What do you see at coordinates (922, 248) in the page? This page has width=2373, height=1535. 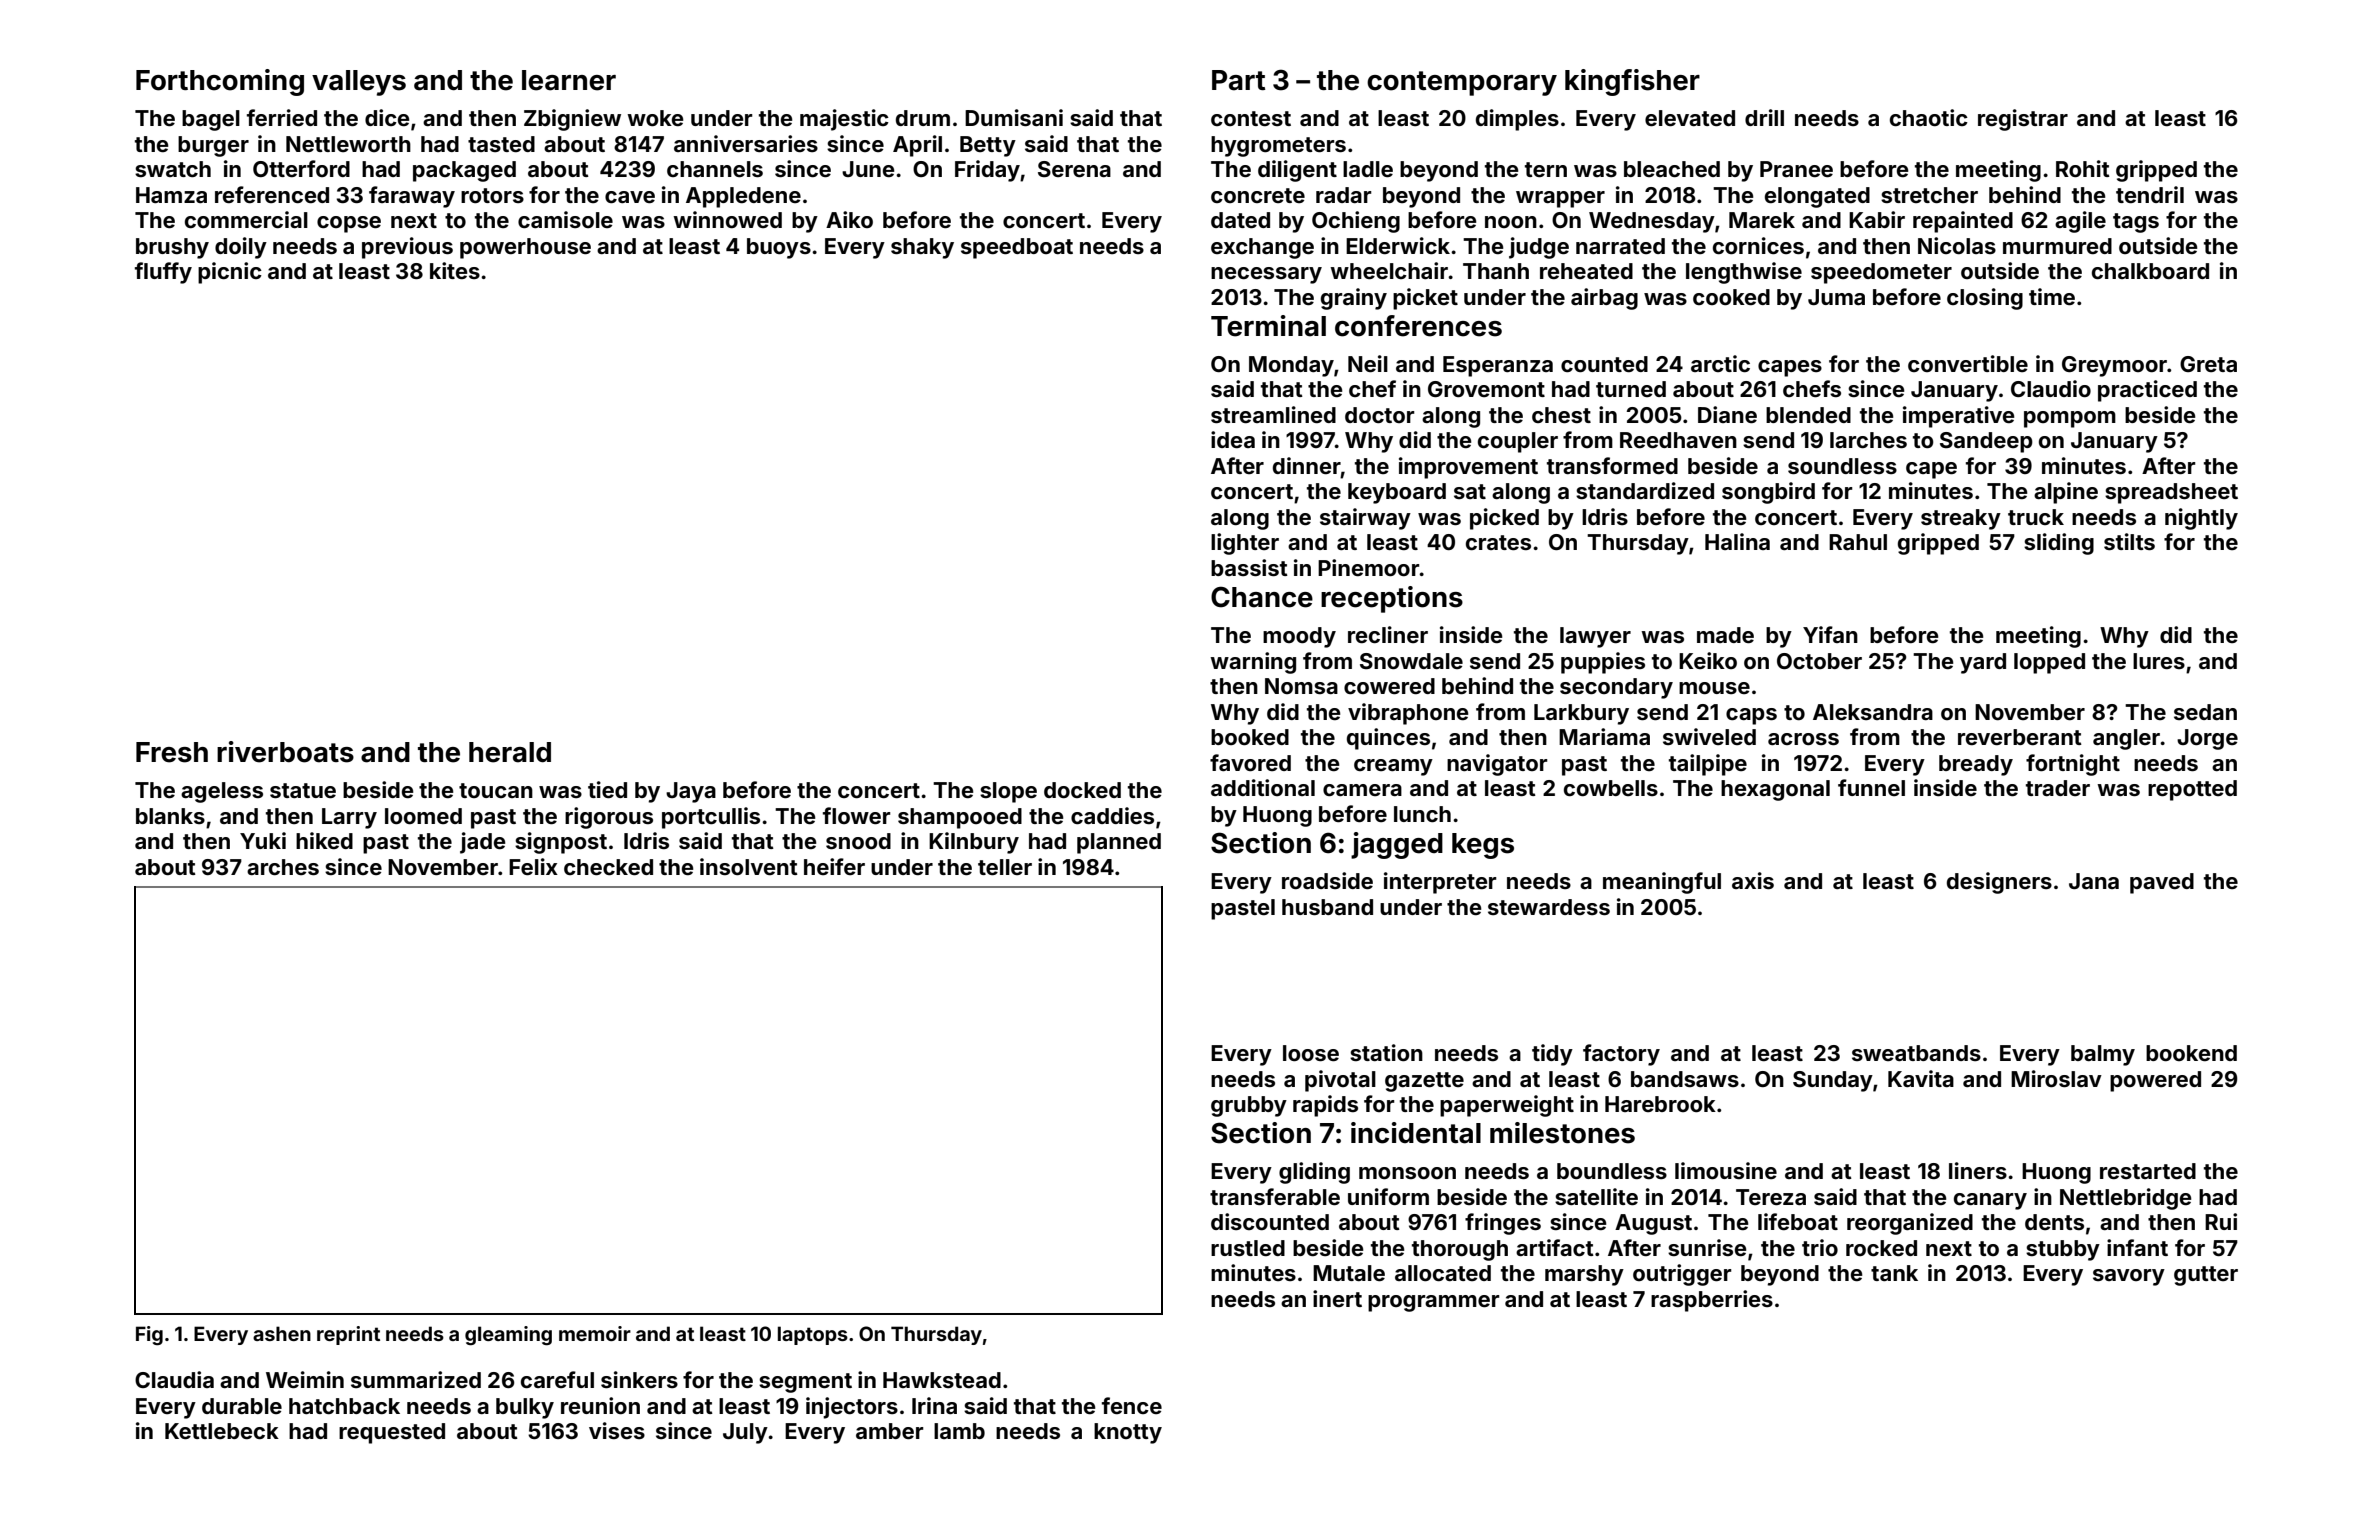 I see `shaky` at bounding box center [922, 248].
